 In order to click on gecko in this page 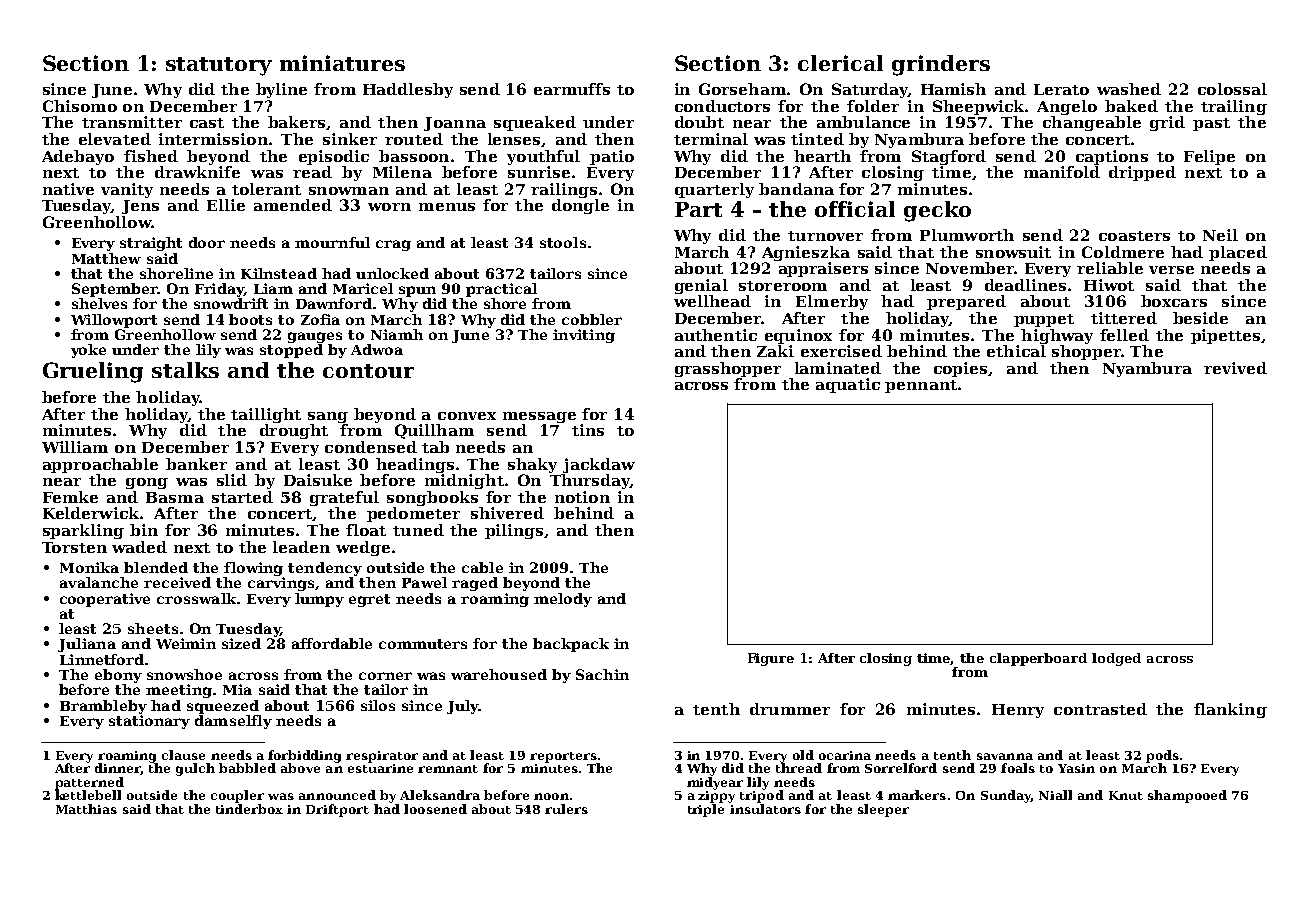, I will do `click(937, 211)`.
